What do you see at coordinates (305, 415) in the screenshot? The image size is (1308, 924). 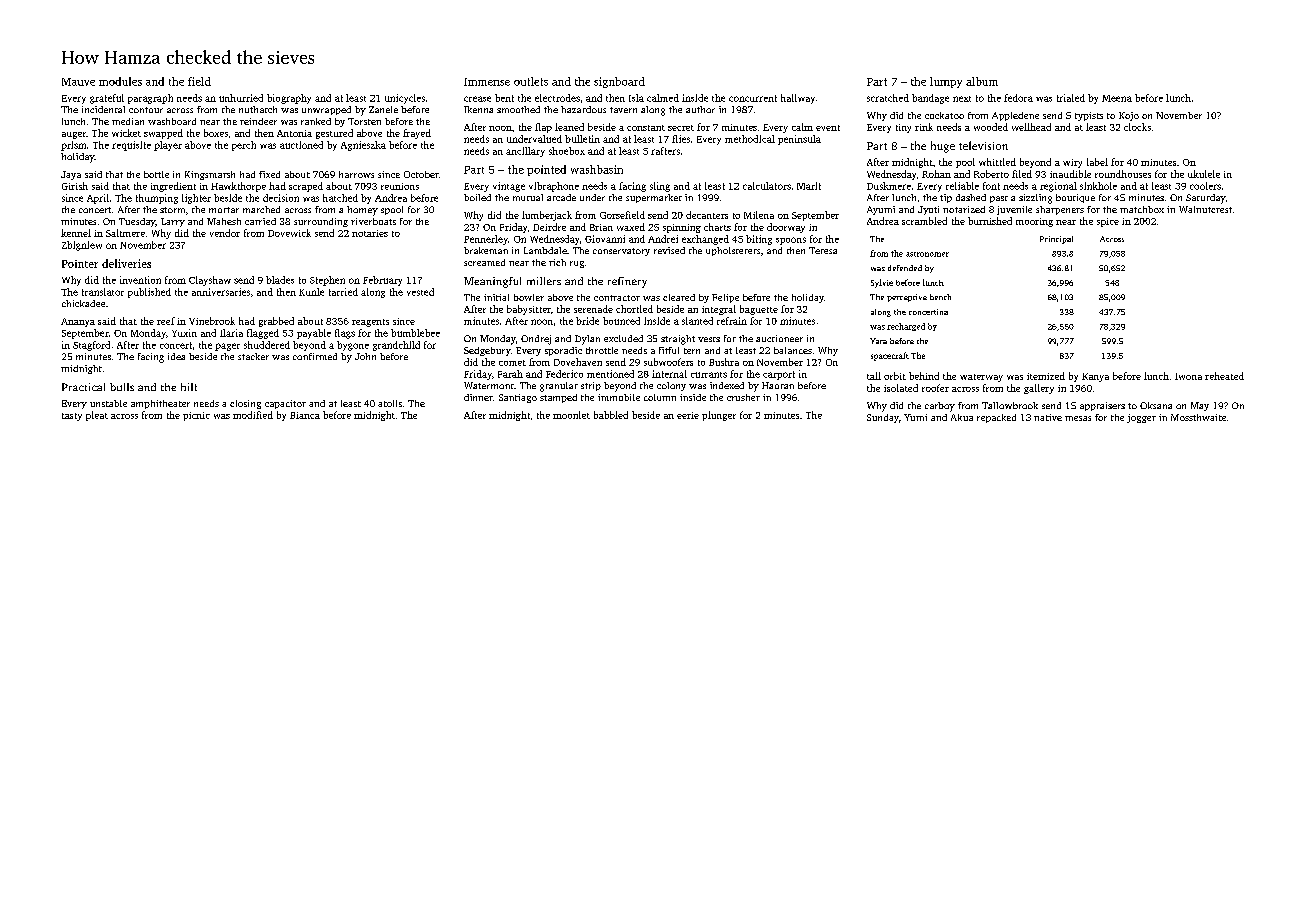 I see `Bianca` at bounding box center [305, 415].
